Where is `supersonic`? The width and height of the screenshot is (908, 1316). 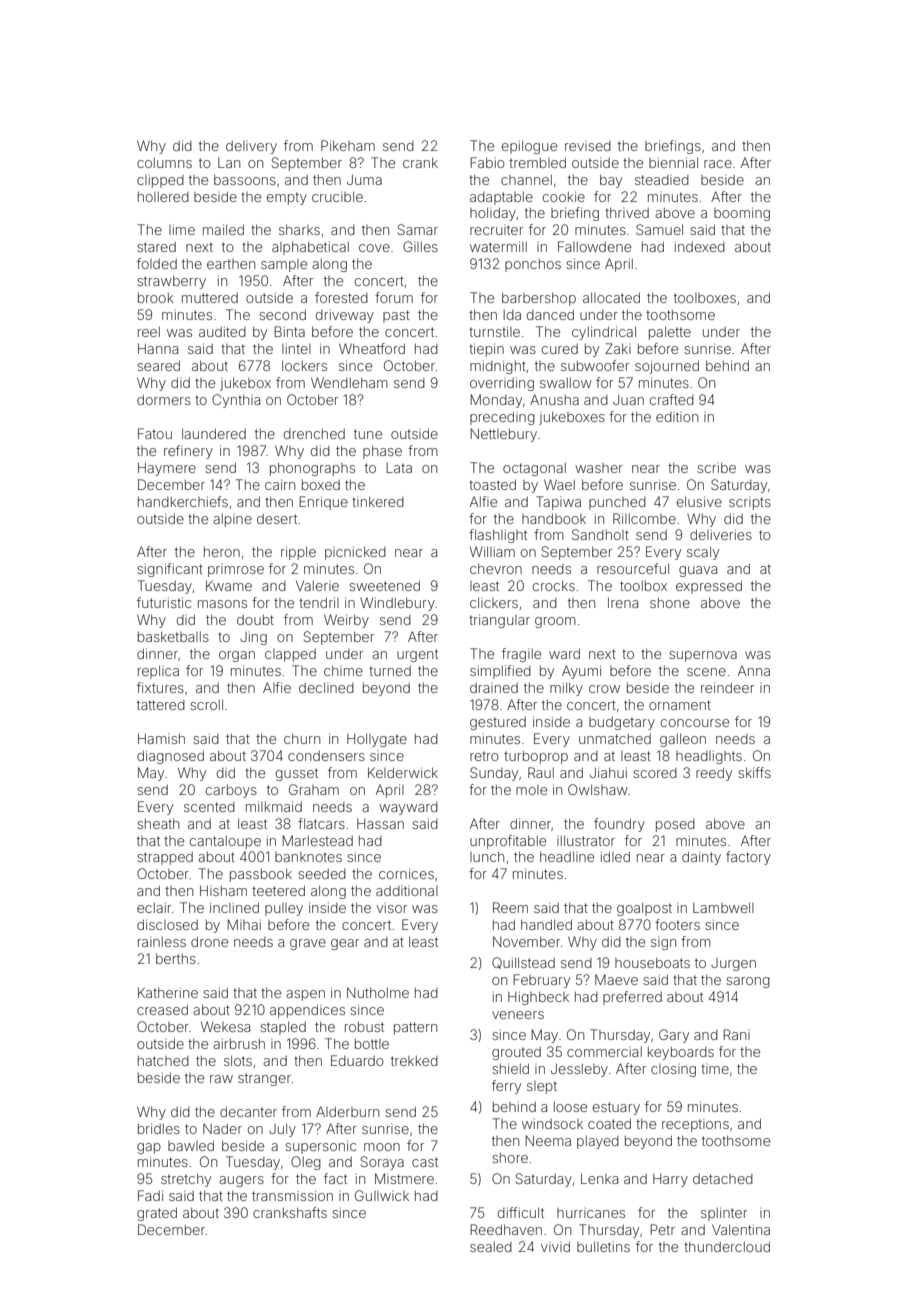
supersonic is located at coordinates (320, 1147).
